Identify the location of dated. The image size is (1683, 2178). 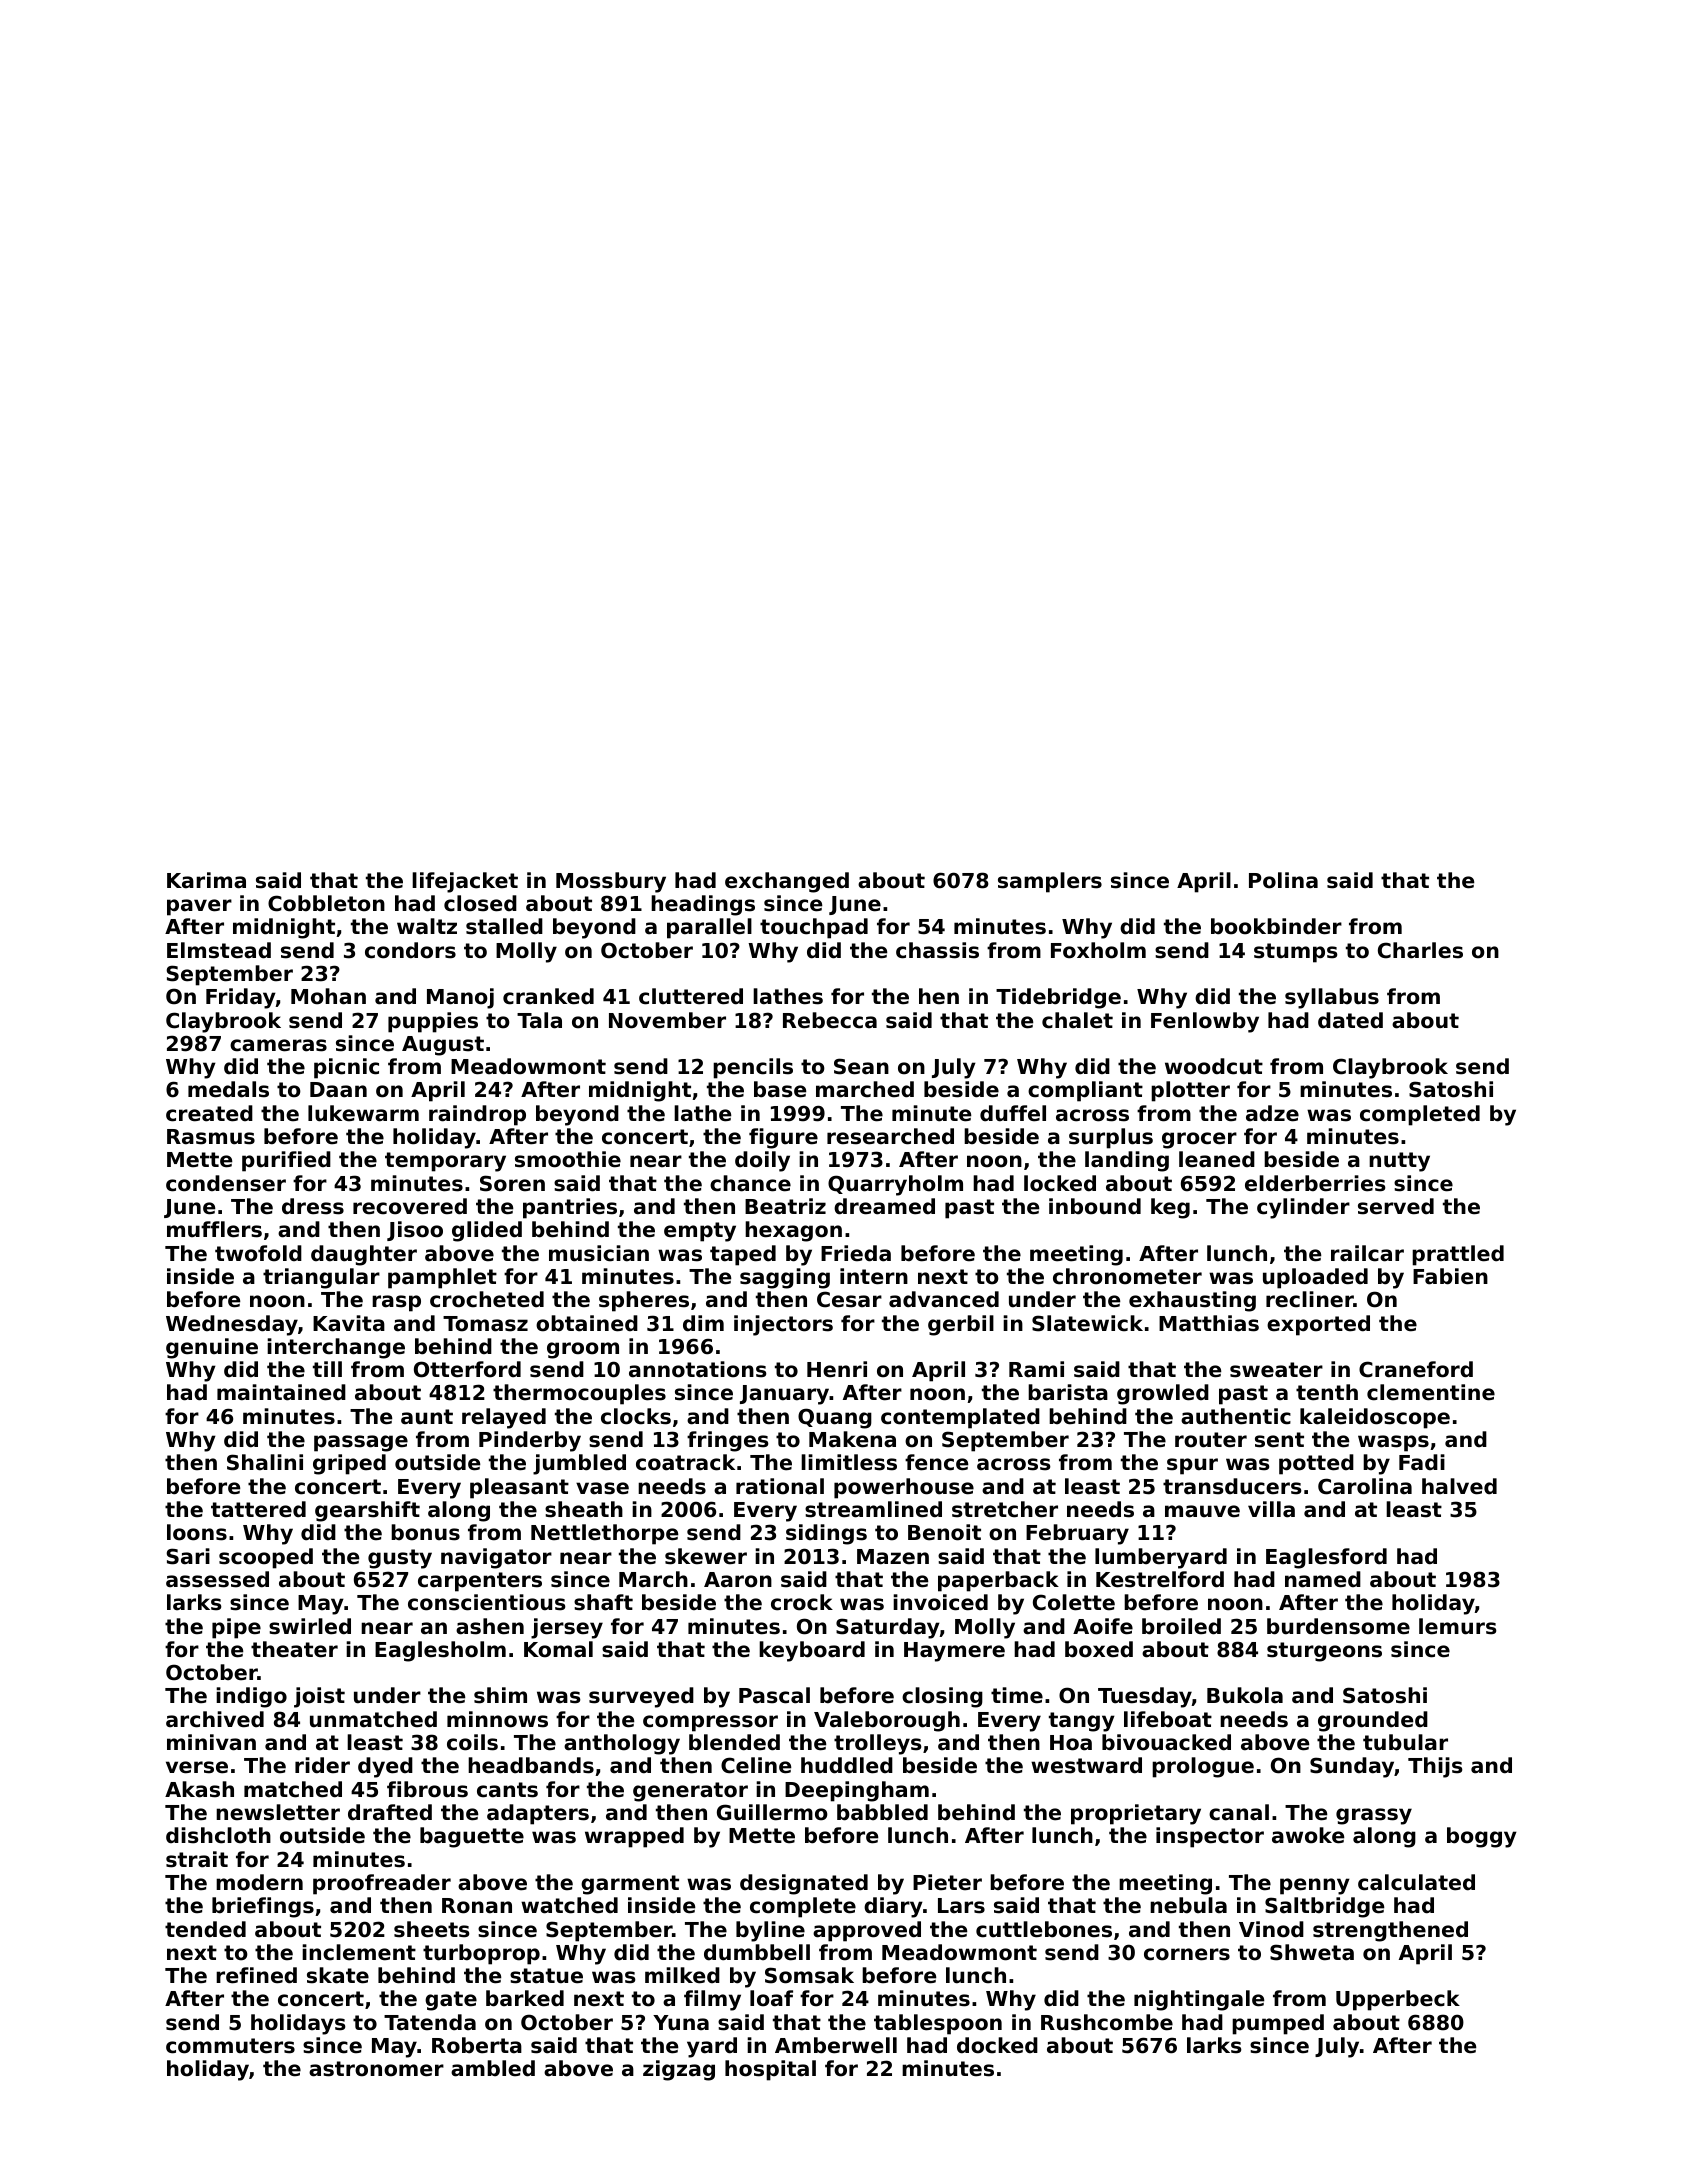
(1350, 1020).
